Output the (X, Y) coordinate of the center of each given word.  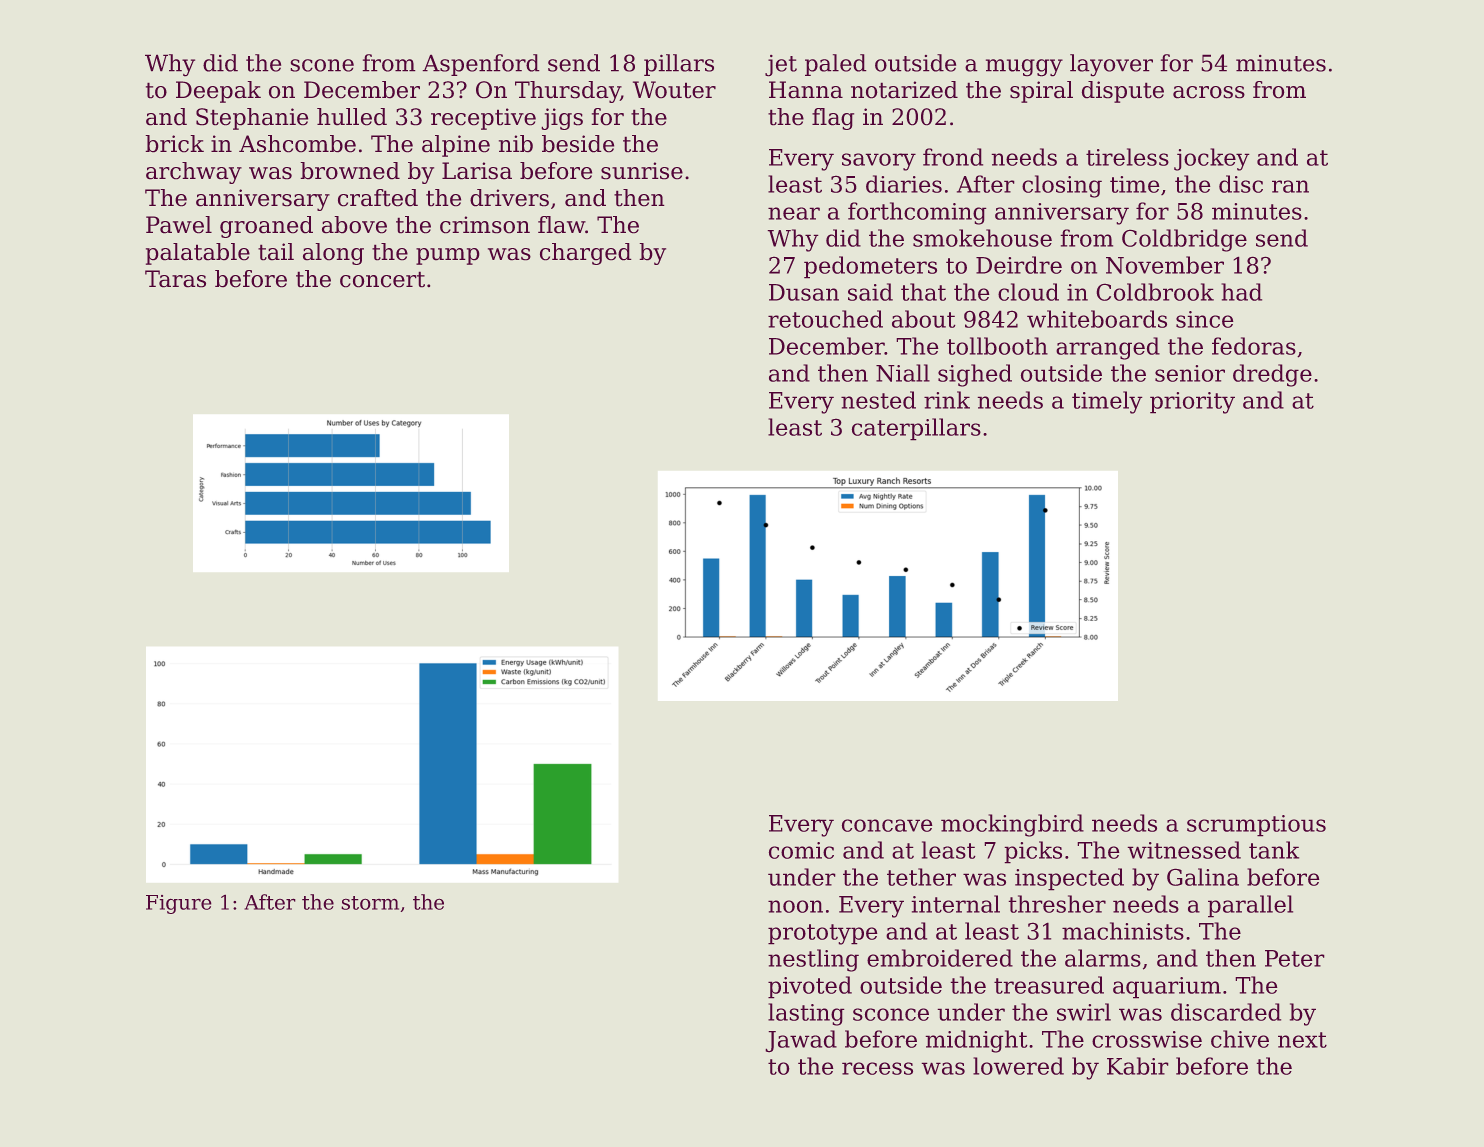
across (1209, 92)
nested (878, 400)
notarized (904, 90)
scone (322, 65)
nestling (813, 960)
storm (370, 903)
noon (795, 906)
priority (1192, 403)
